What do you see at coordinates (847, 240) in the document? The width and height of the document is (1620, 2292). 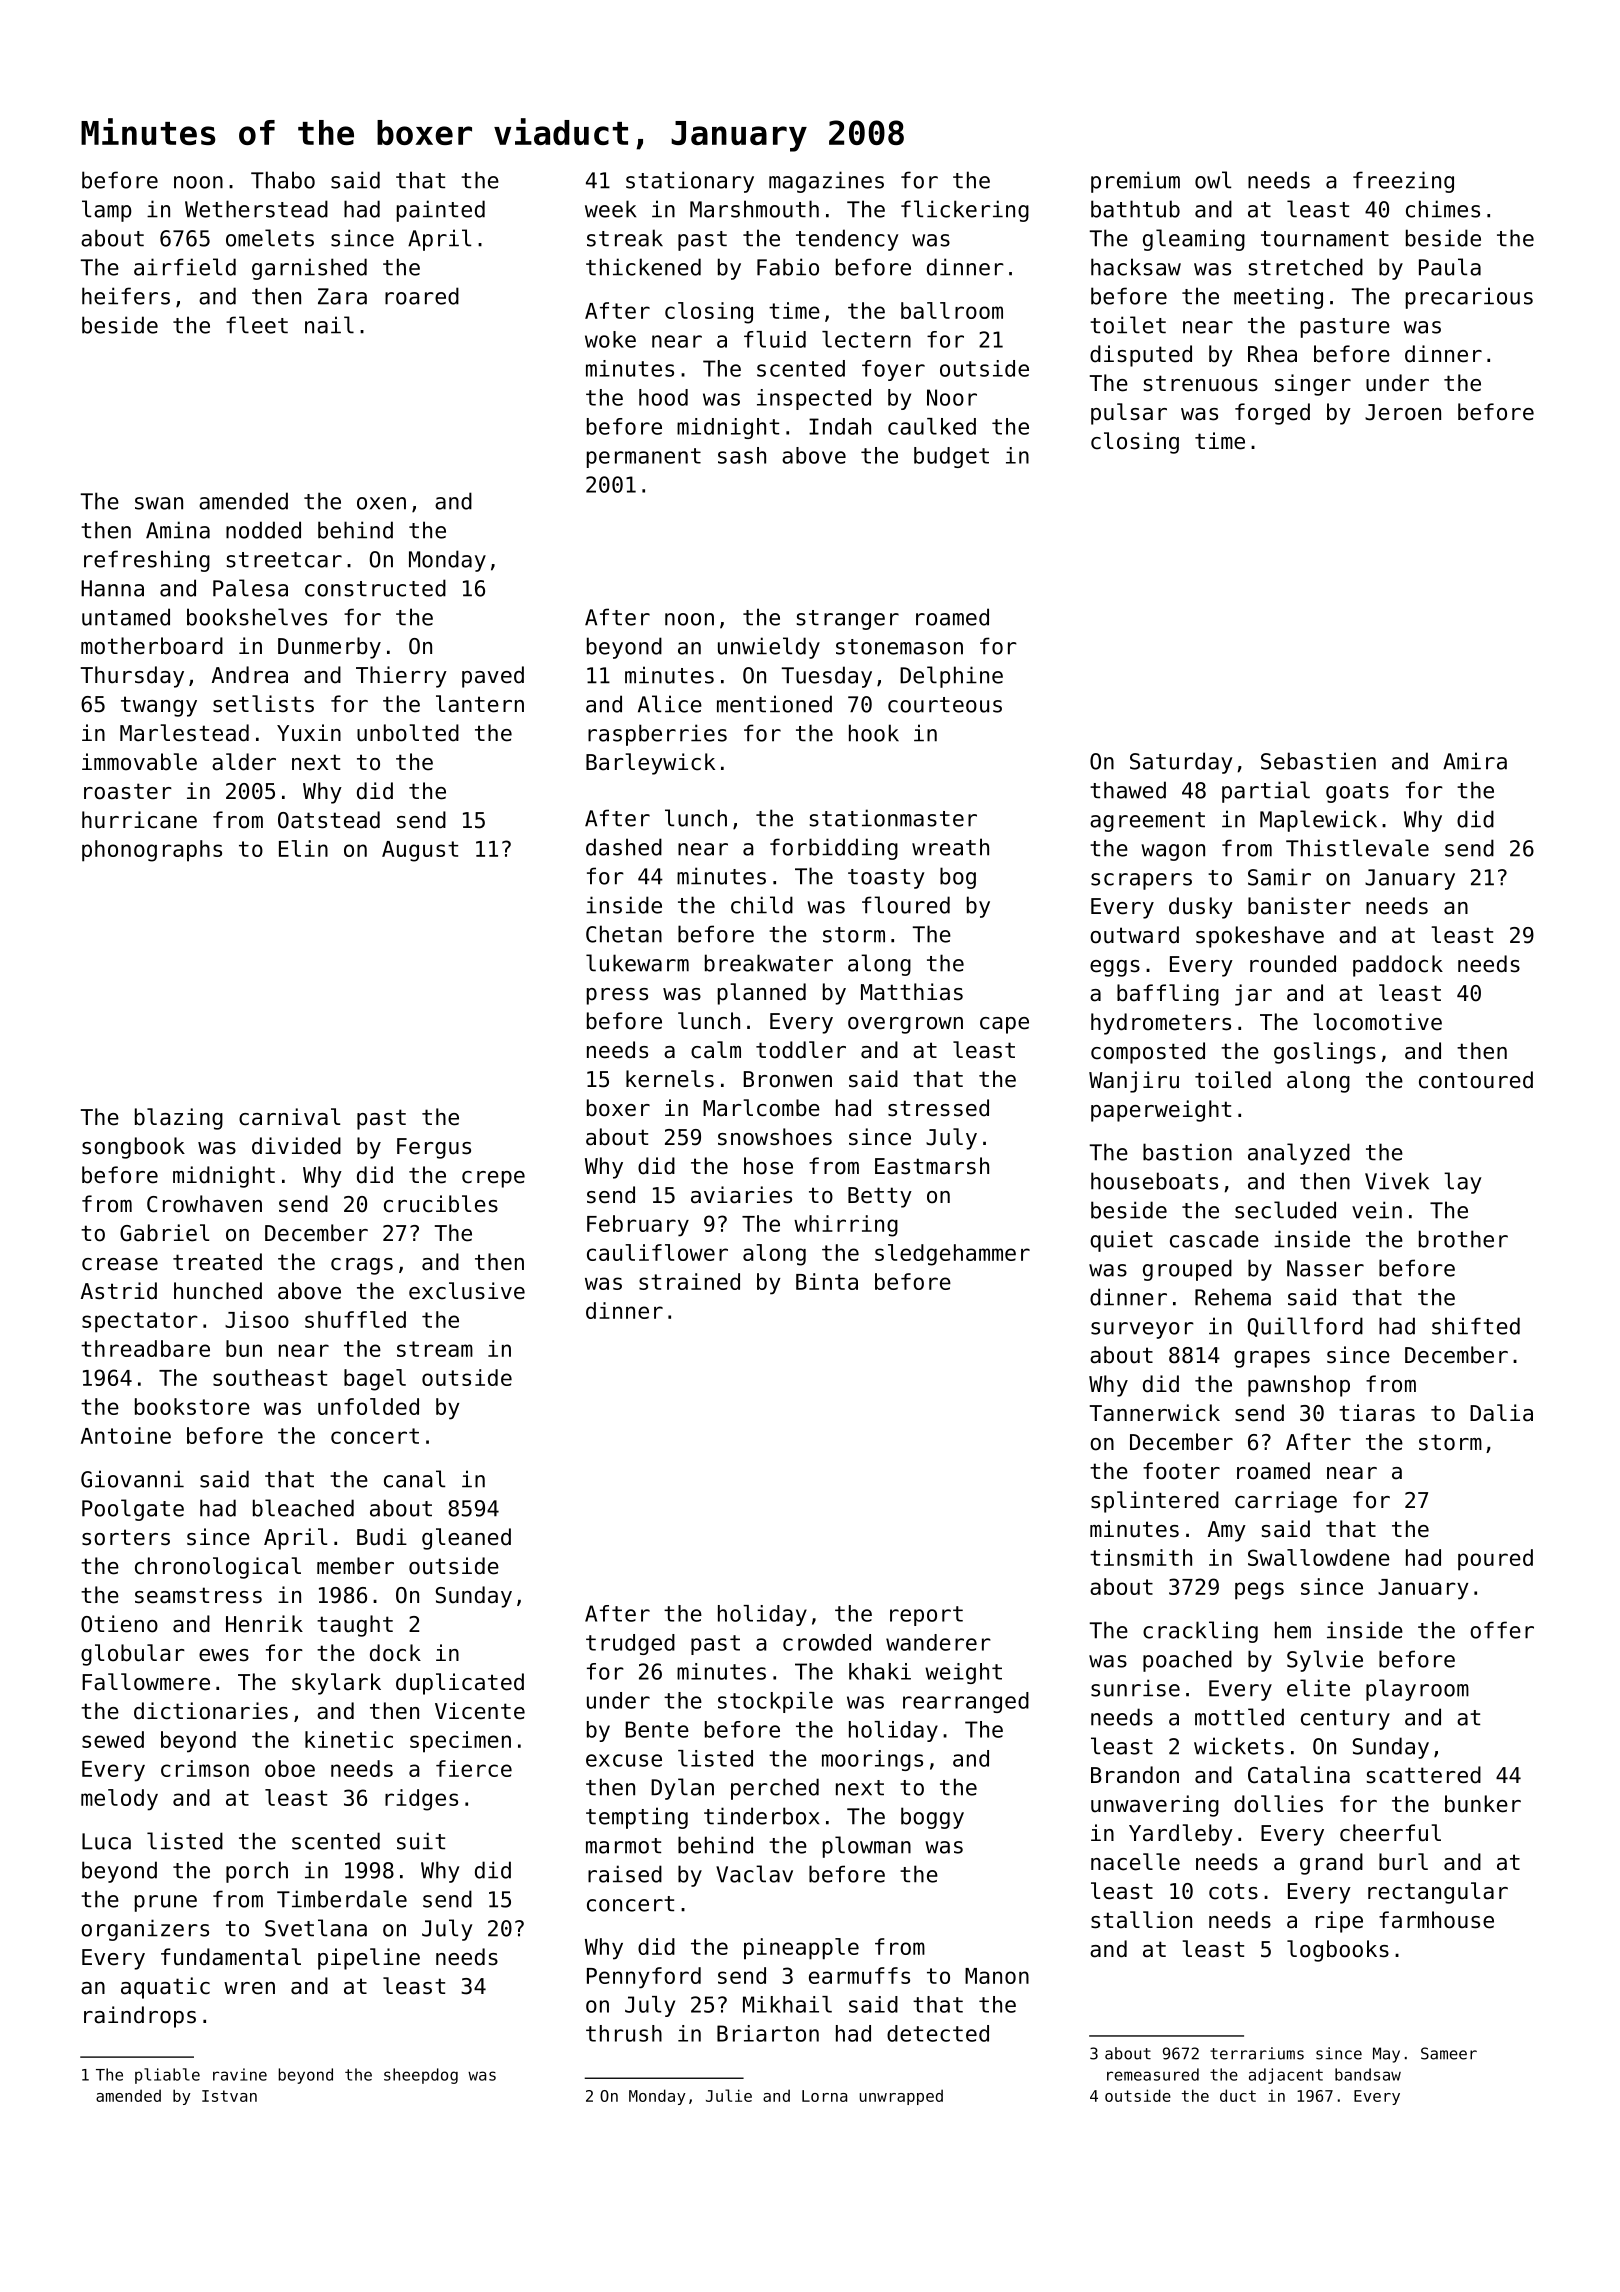 I see `tendency` at bounding box center [847, 240].
